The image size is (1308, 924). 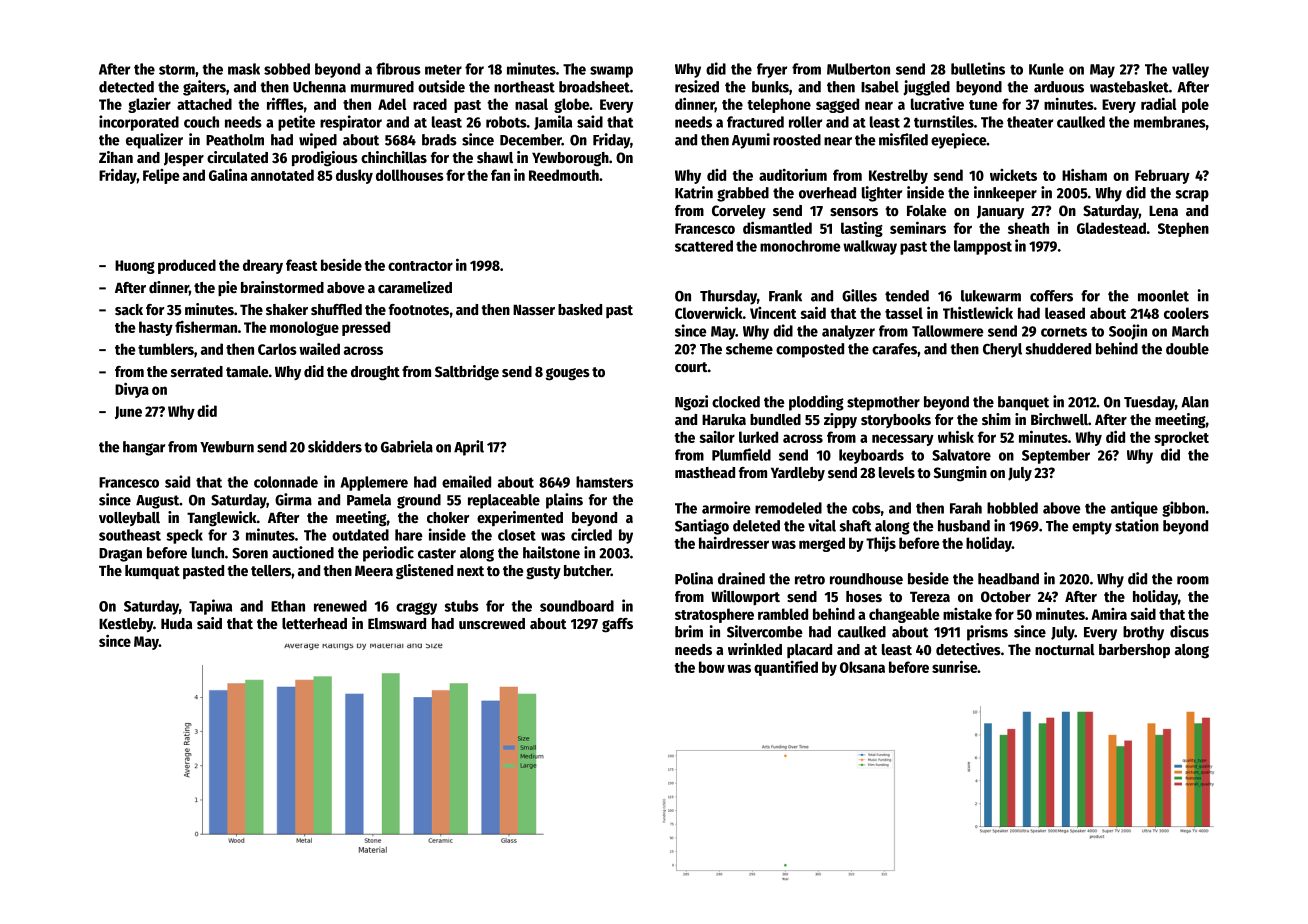 What do you see at coordinates (244, 69) in the page?
I see `mask` at bounding box center [244, 69].
